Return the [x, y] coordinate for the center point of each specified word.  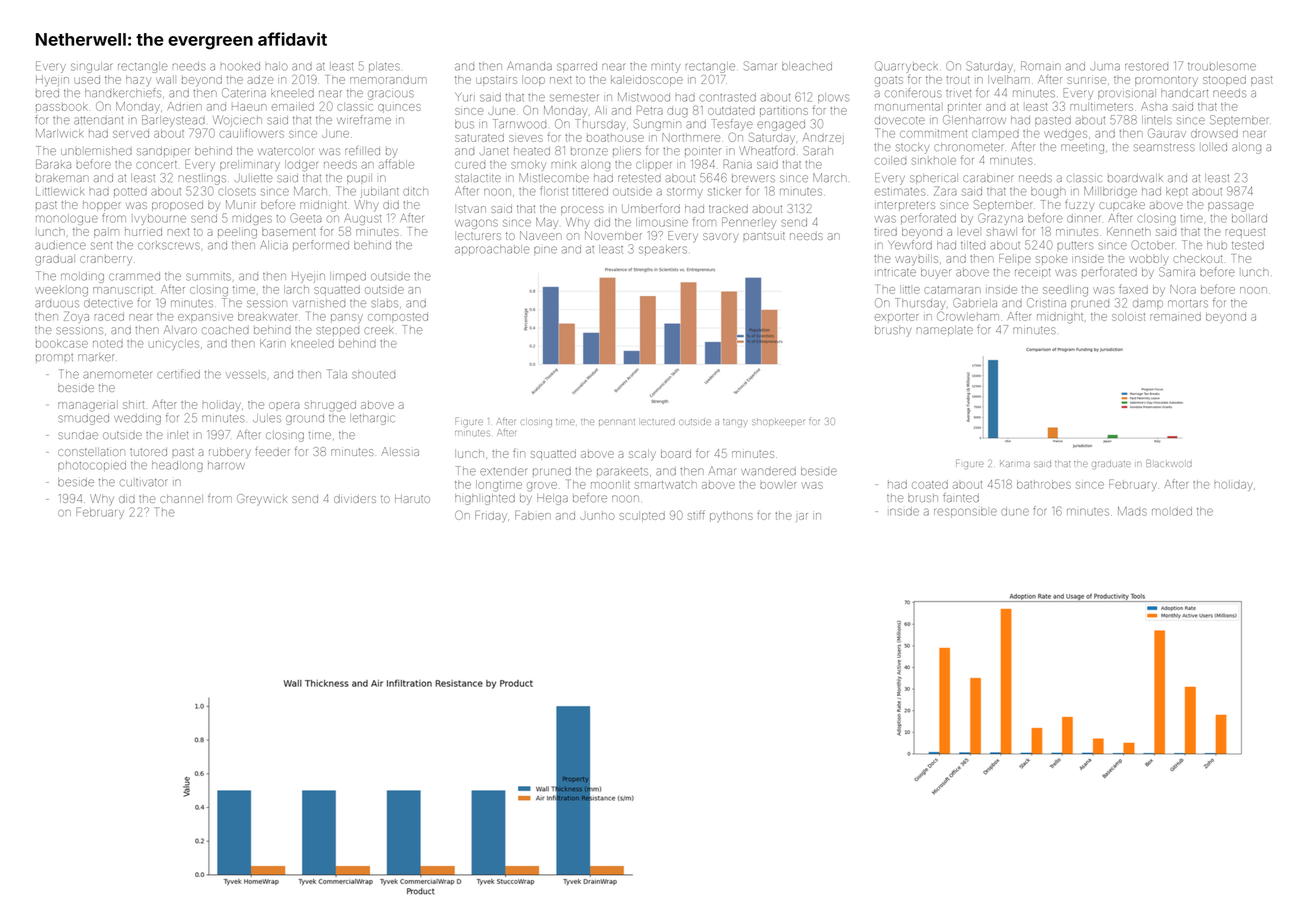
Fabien [533, 515]
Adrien [185, 106]
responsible [965, 512]
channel [181, 499]
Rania [738, 164]
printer [964, 108]
